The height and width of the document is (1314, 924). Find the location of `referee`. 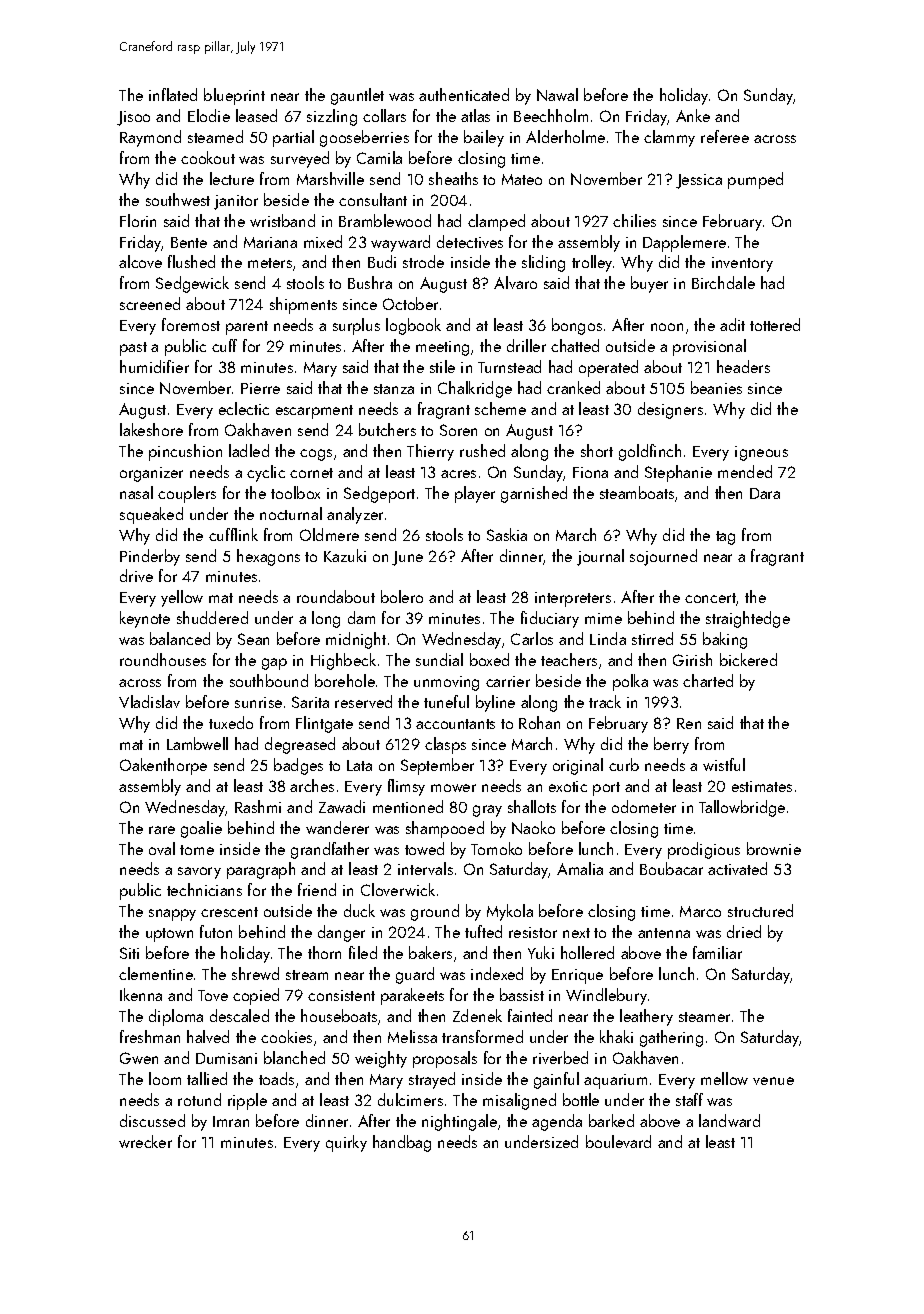

referee is located at coordinates (725, 136).
